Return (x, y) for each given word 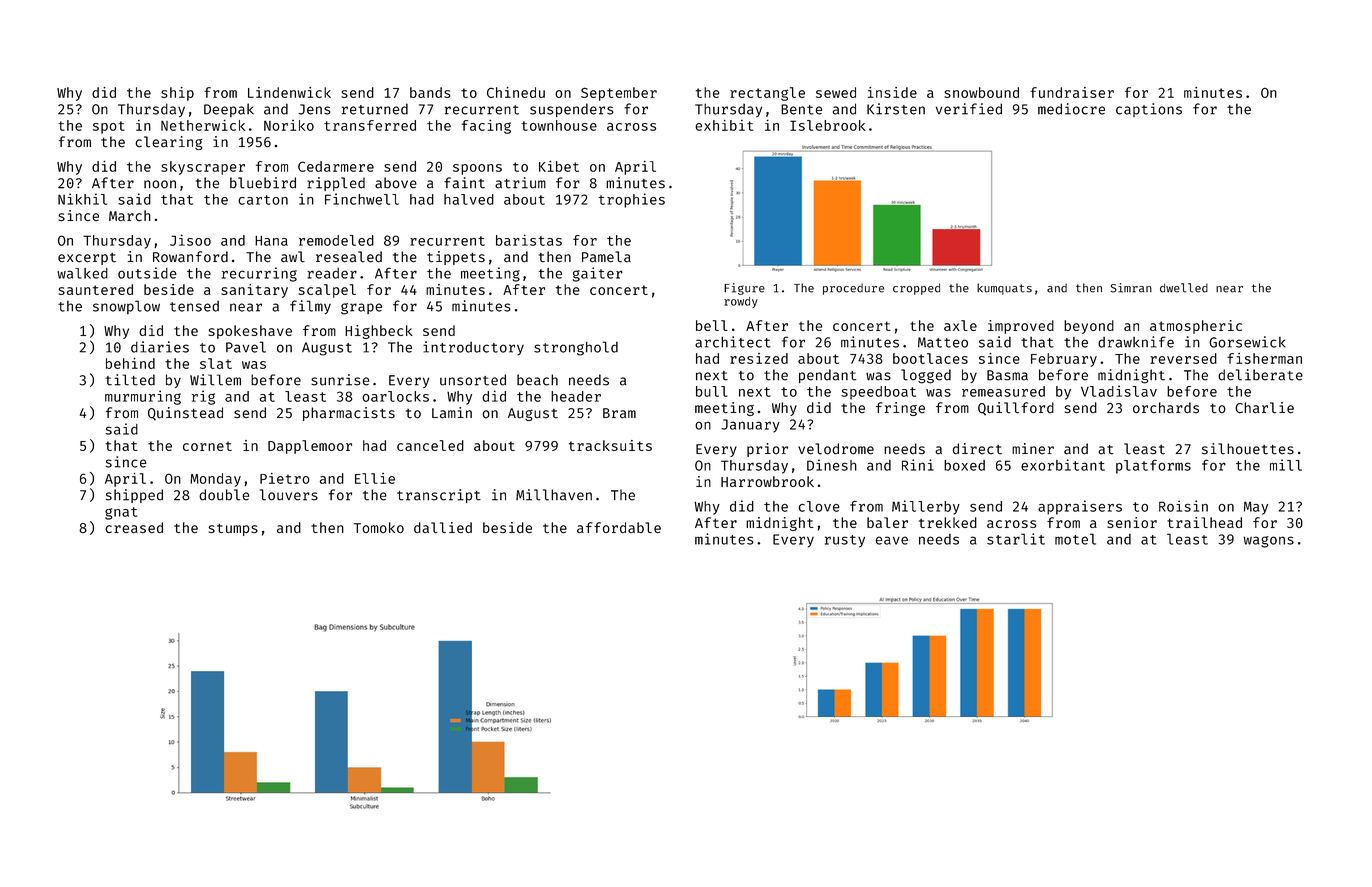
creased (134, 528)
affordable (619, 528)
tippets (456, 258)
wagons (1268, 542)
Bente (801, 109)
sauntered (95, 289)
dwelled (1184, 288)
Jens (314, 109)
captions (1149, 110)
